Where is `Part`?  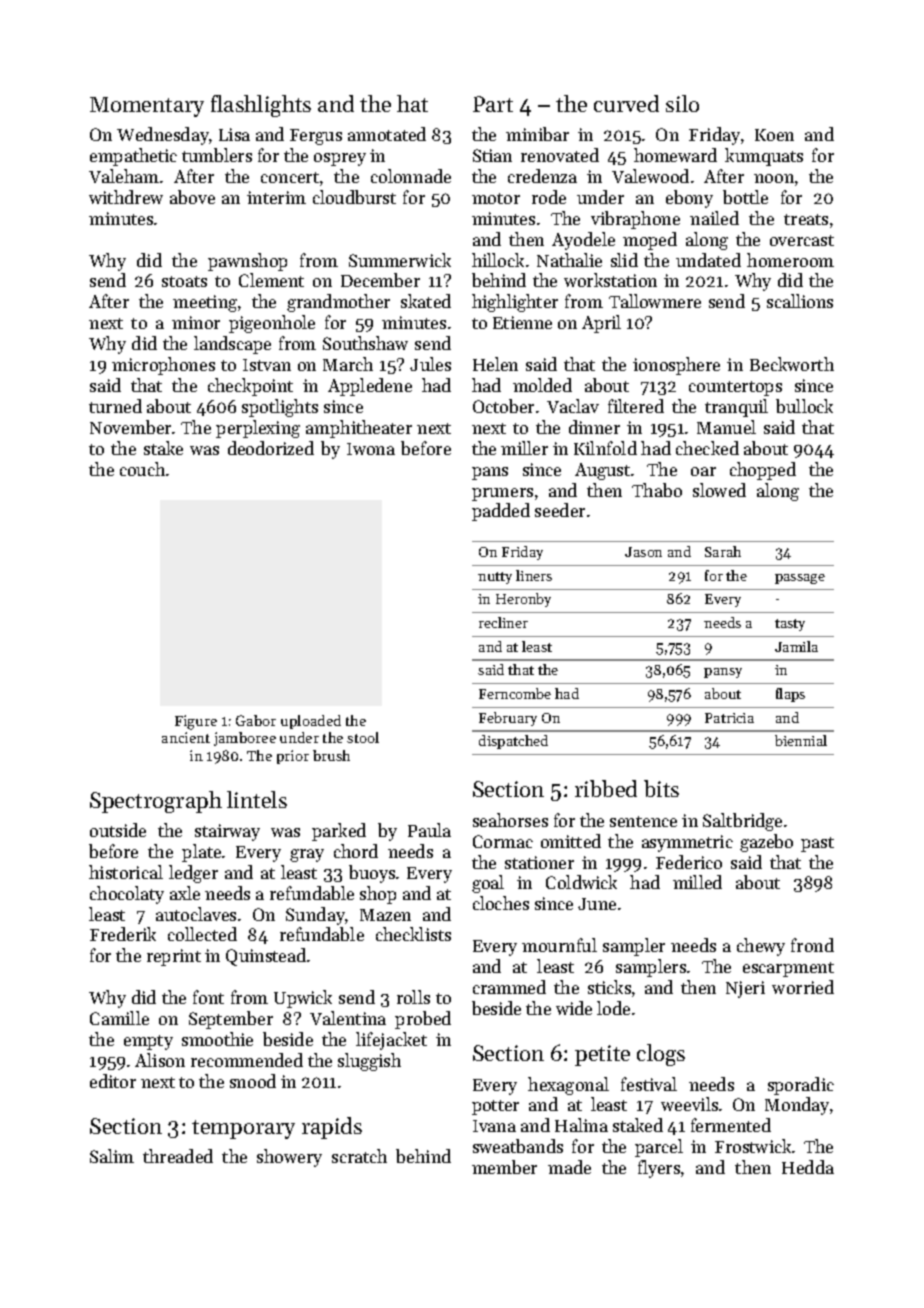 Part is located at coordinates (493, 104).
